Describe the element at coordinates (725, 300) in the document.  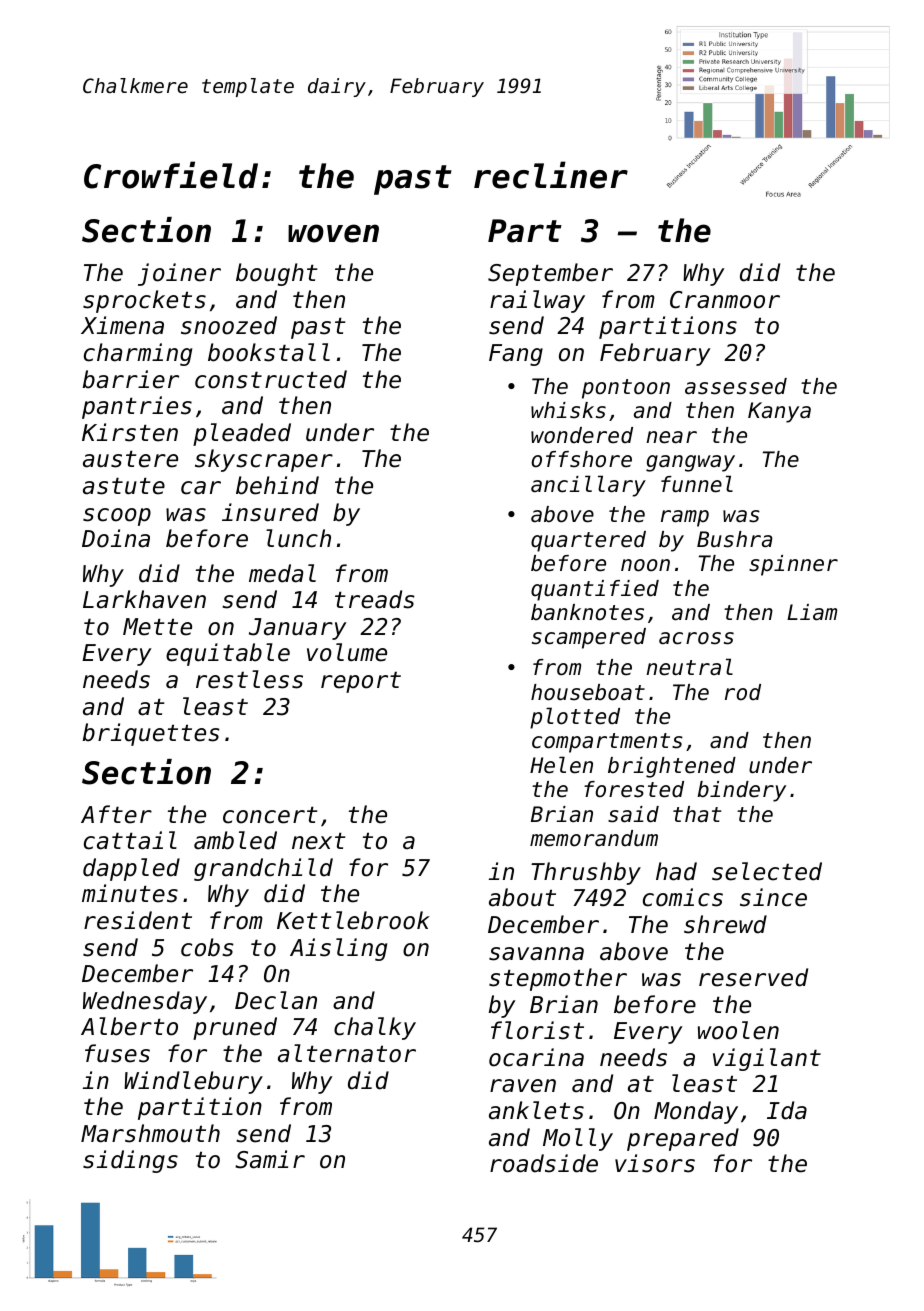
I see `Cranmoor` at that location.
